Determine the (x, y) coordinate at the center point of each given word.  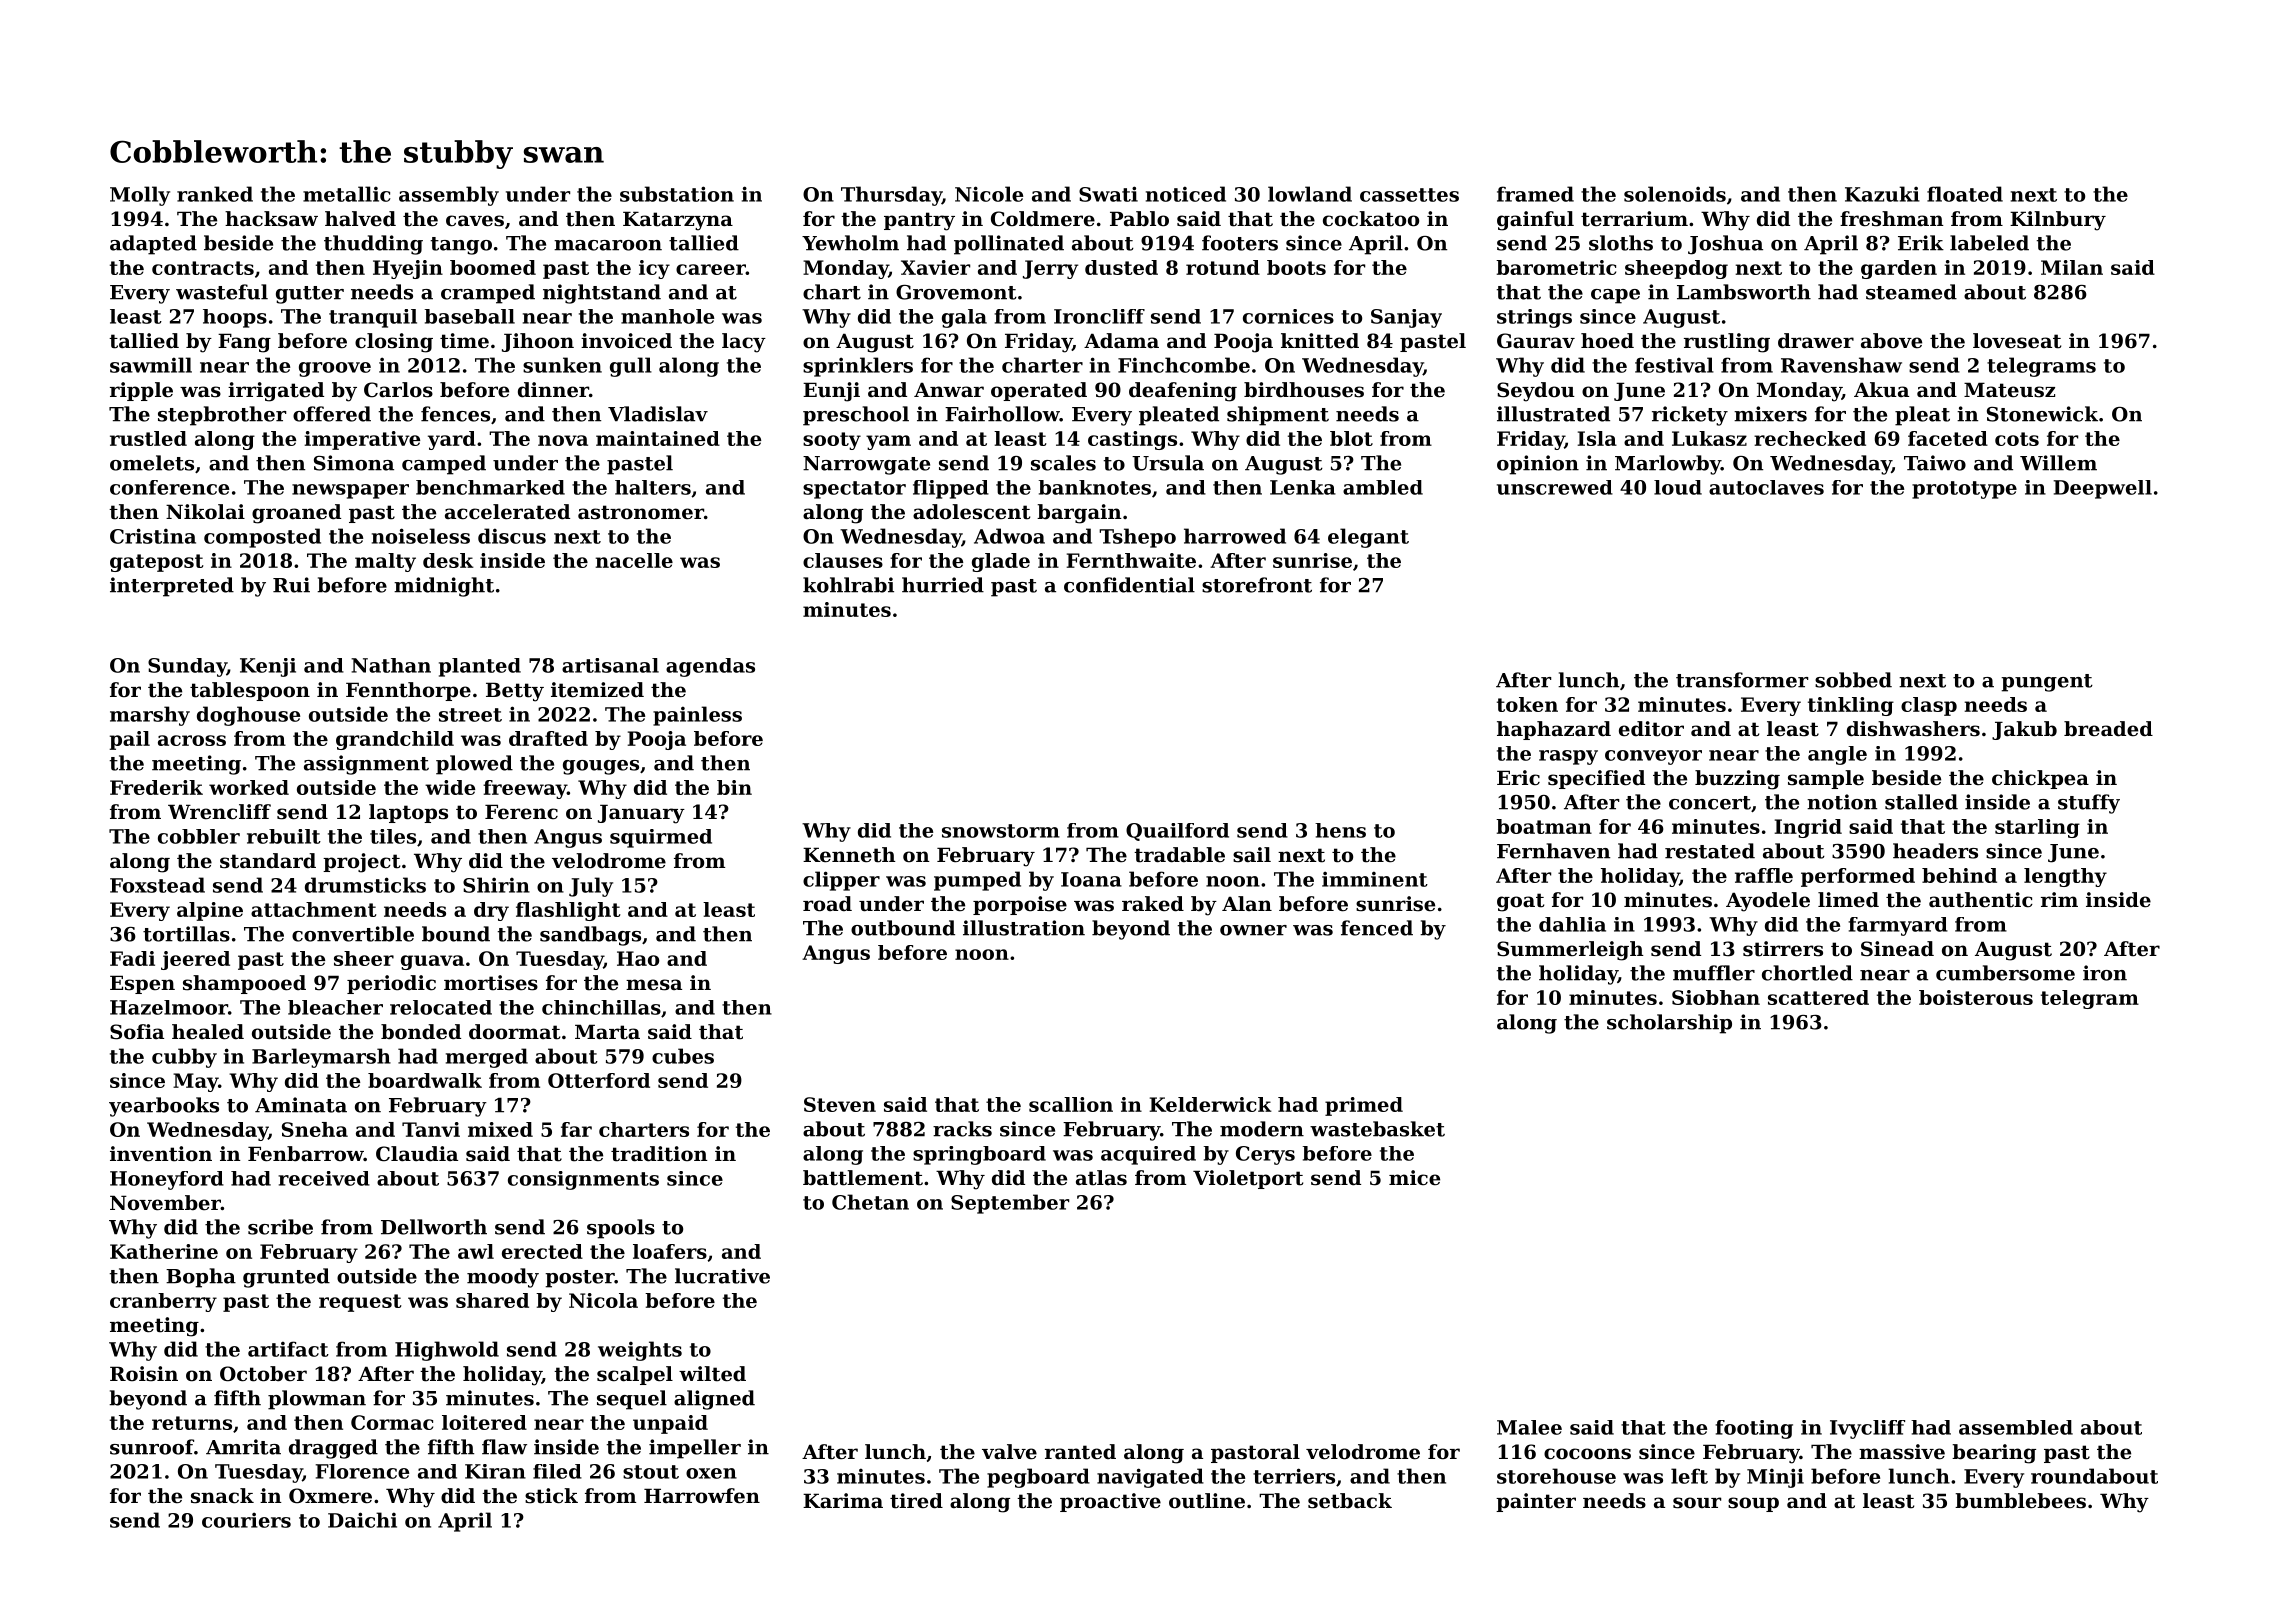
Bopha (201, 1278)
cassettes (1409, 195)
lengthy (2065, 877)
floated (1965, 194)
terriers (1294, 1476)
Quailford (1177, 832)
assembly (449, 196)
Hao (638, 958)
